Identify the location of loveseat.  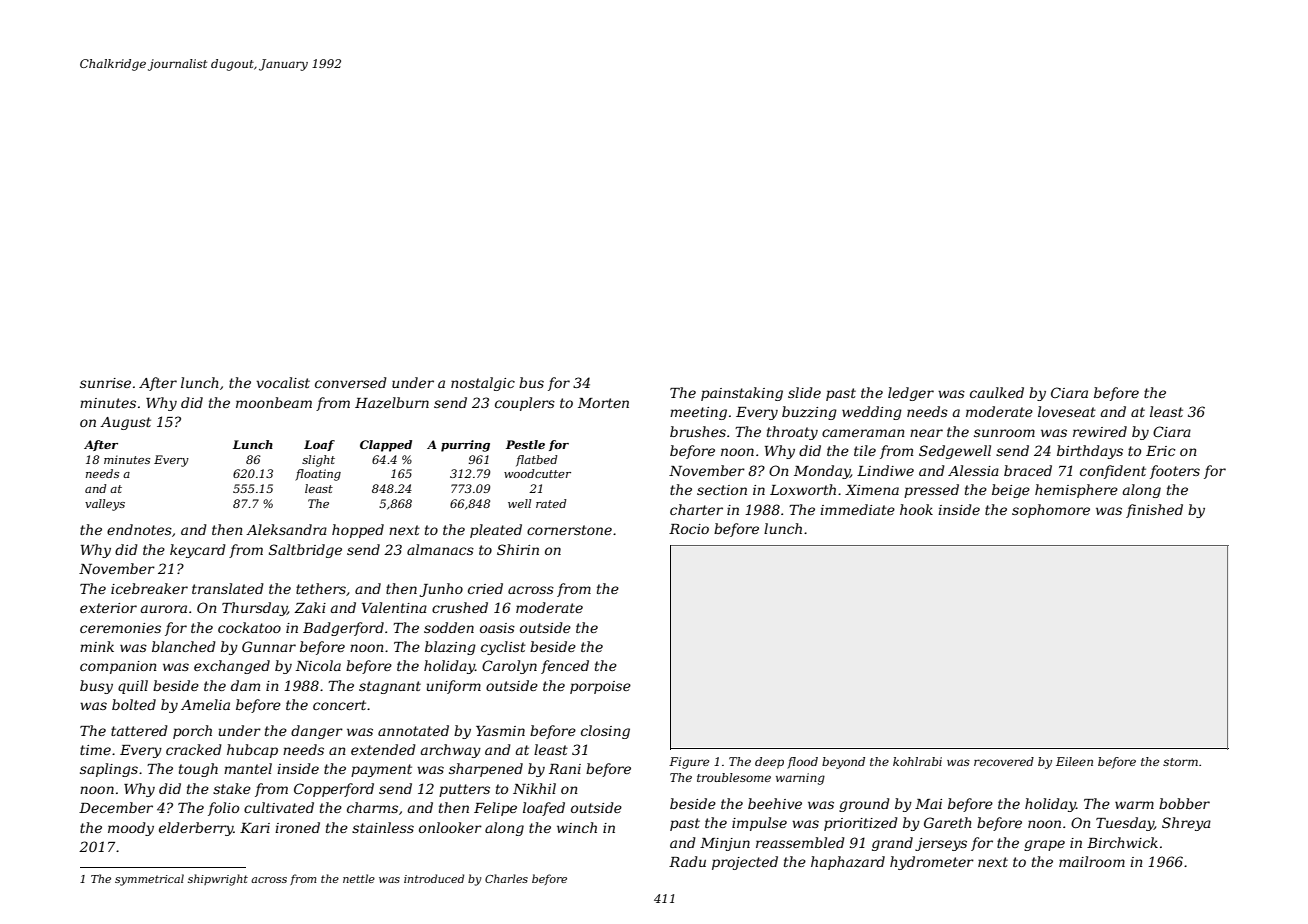
(1067, 411).
